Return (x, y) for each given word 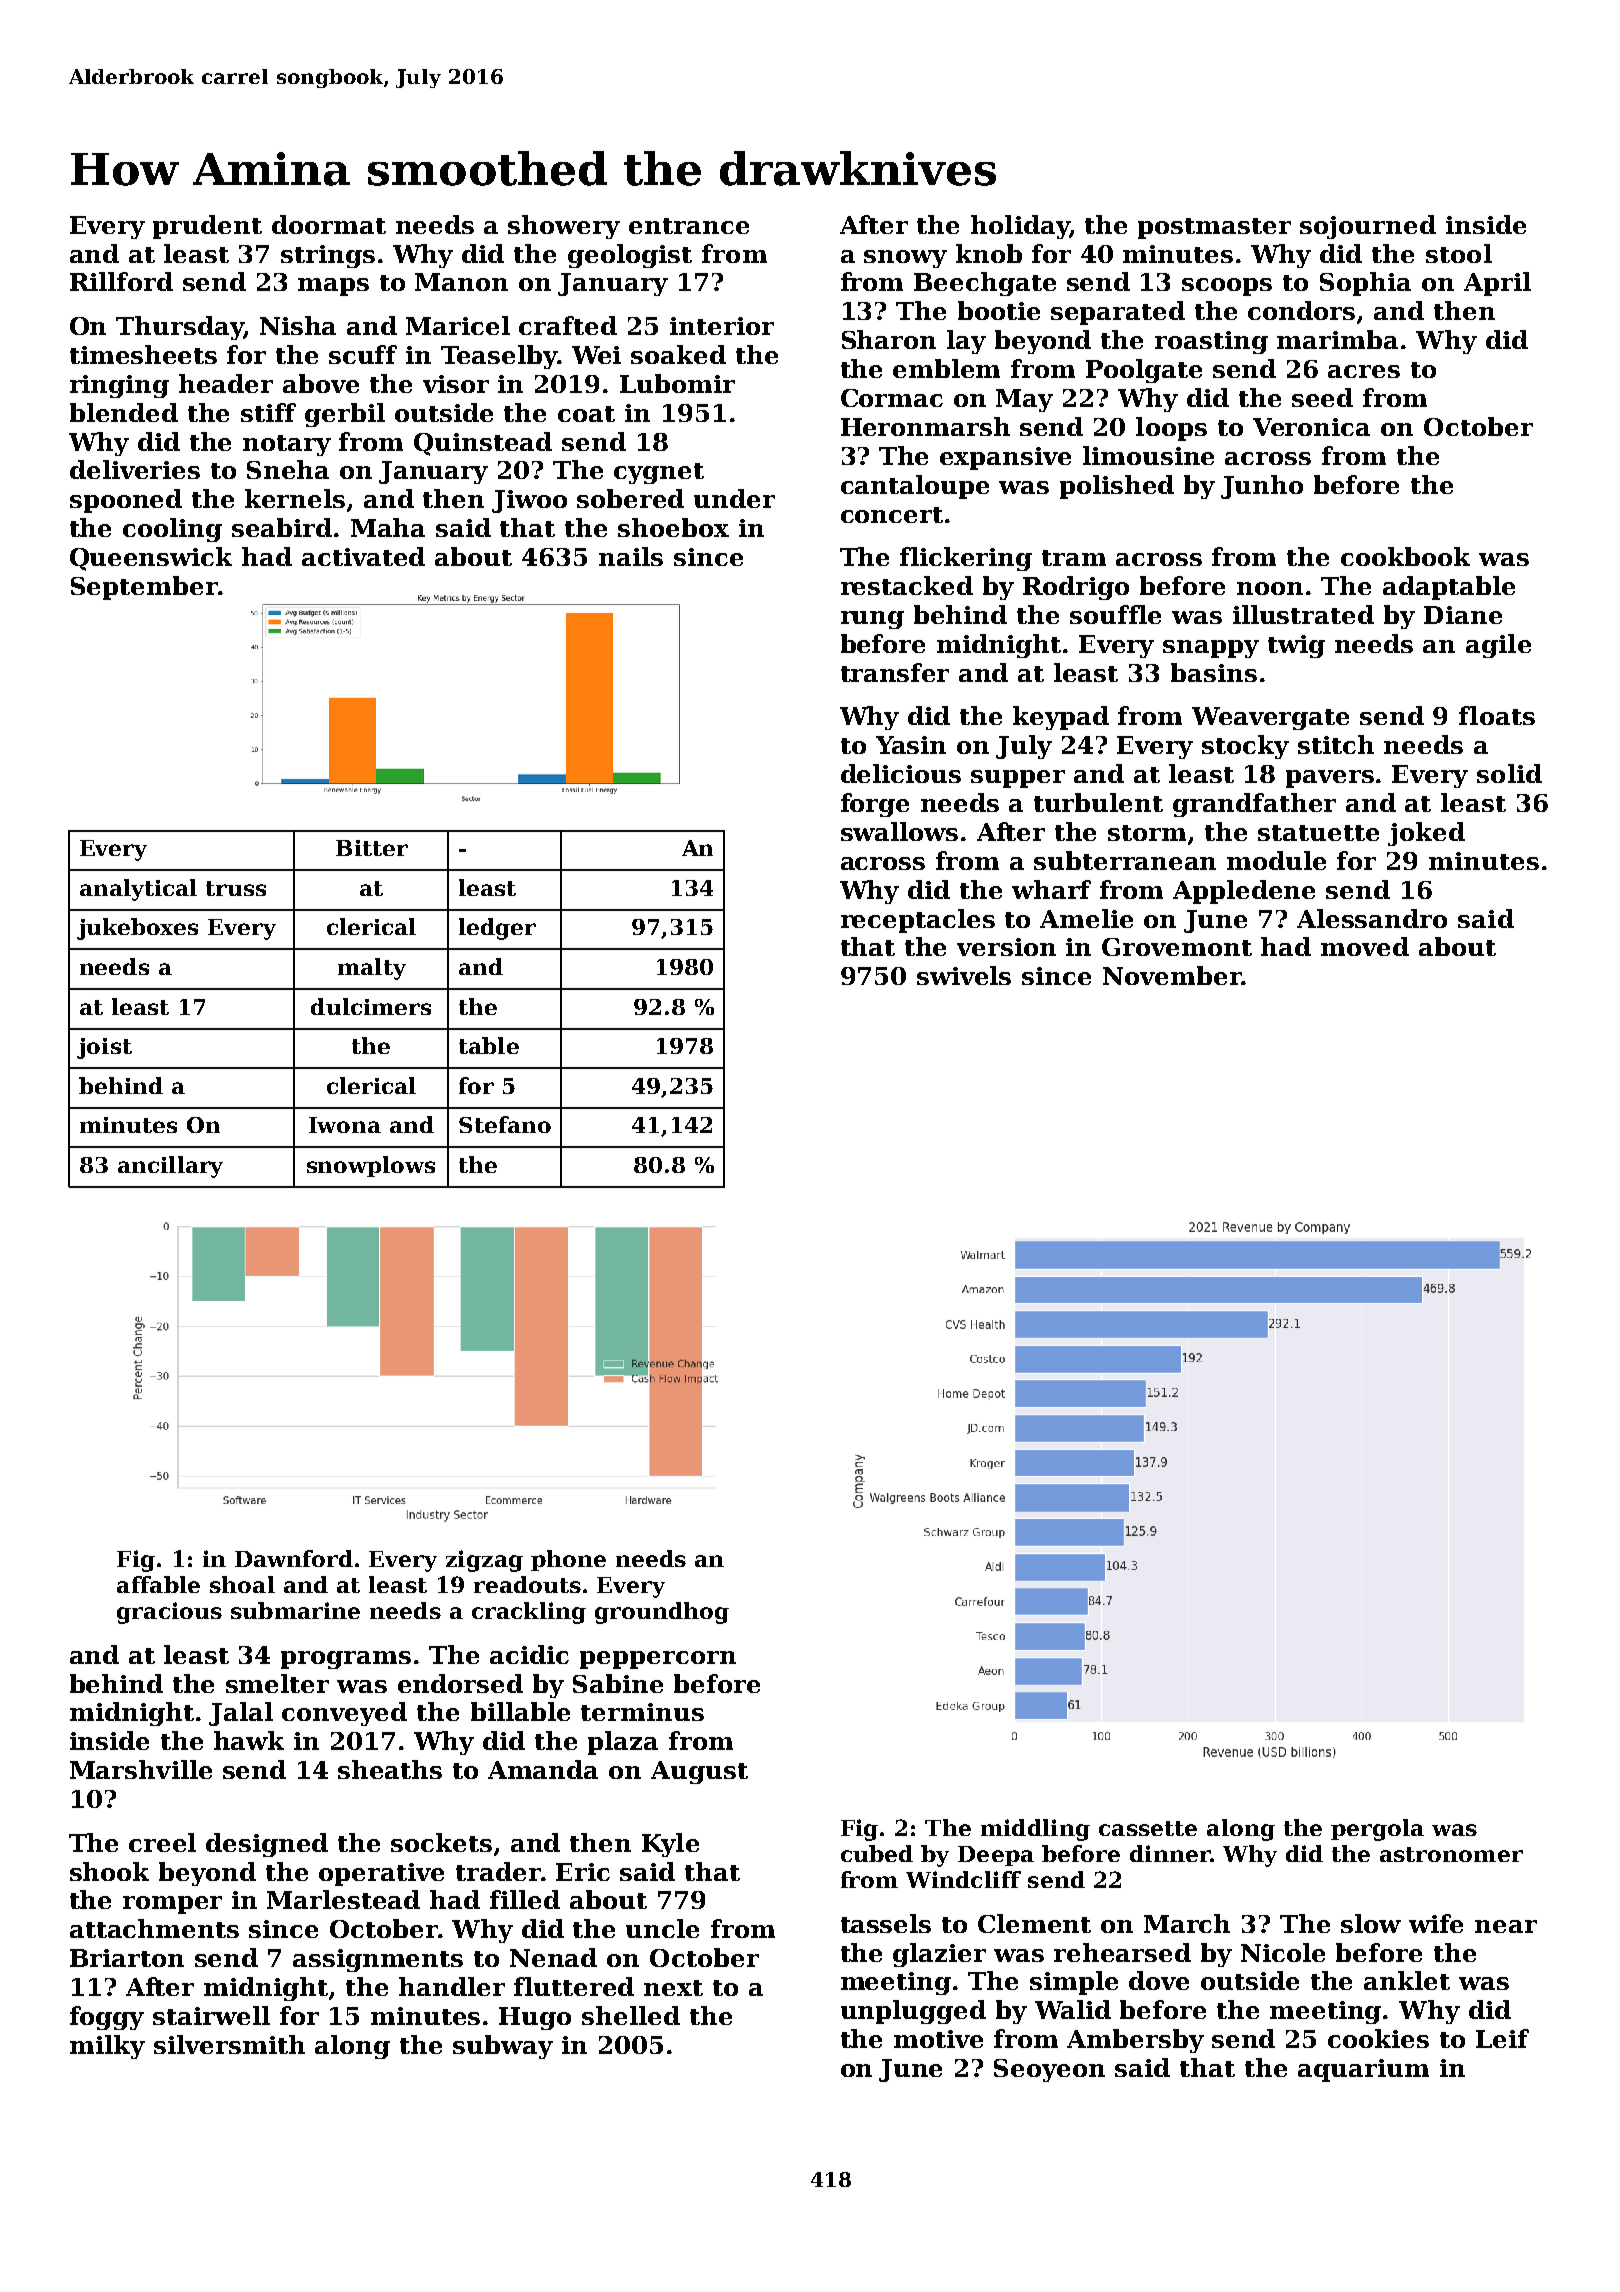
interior (722, 326)
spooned (126, 501)
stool (1459, 253)
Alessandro (1372, 918)
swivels (964, 975)
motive (938, 2039)
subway (503, 2047)
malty (372, 969)
